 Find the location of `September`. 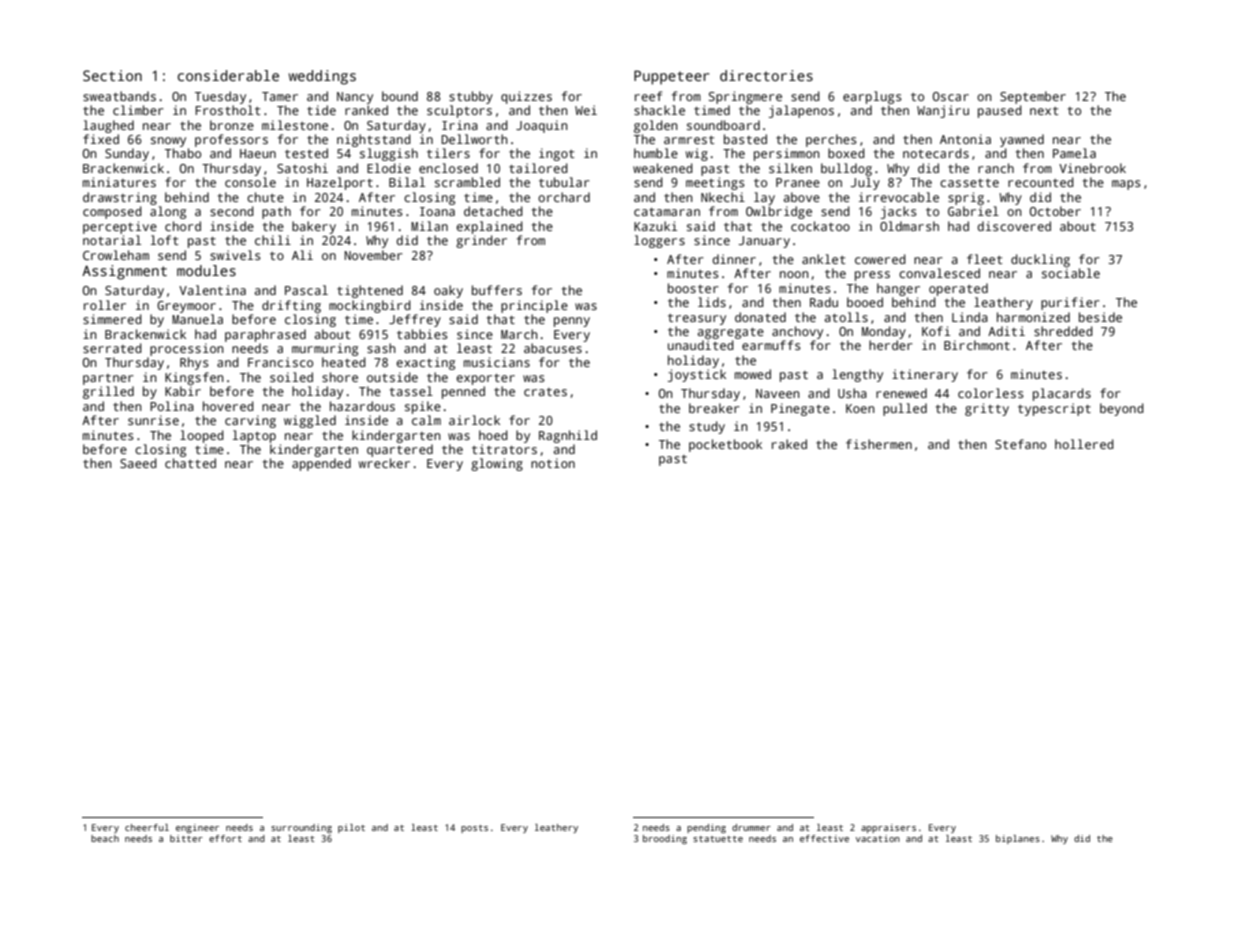

September is located at coordinates (1033, 97).
